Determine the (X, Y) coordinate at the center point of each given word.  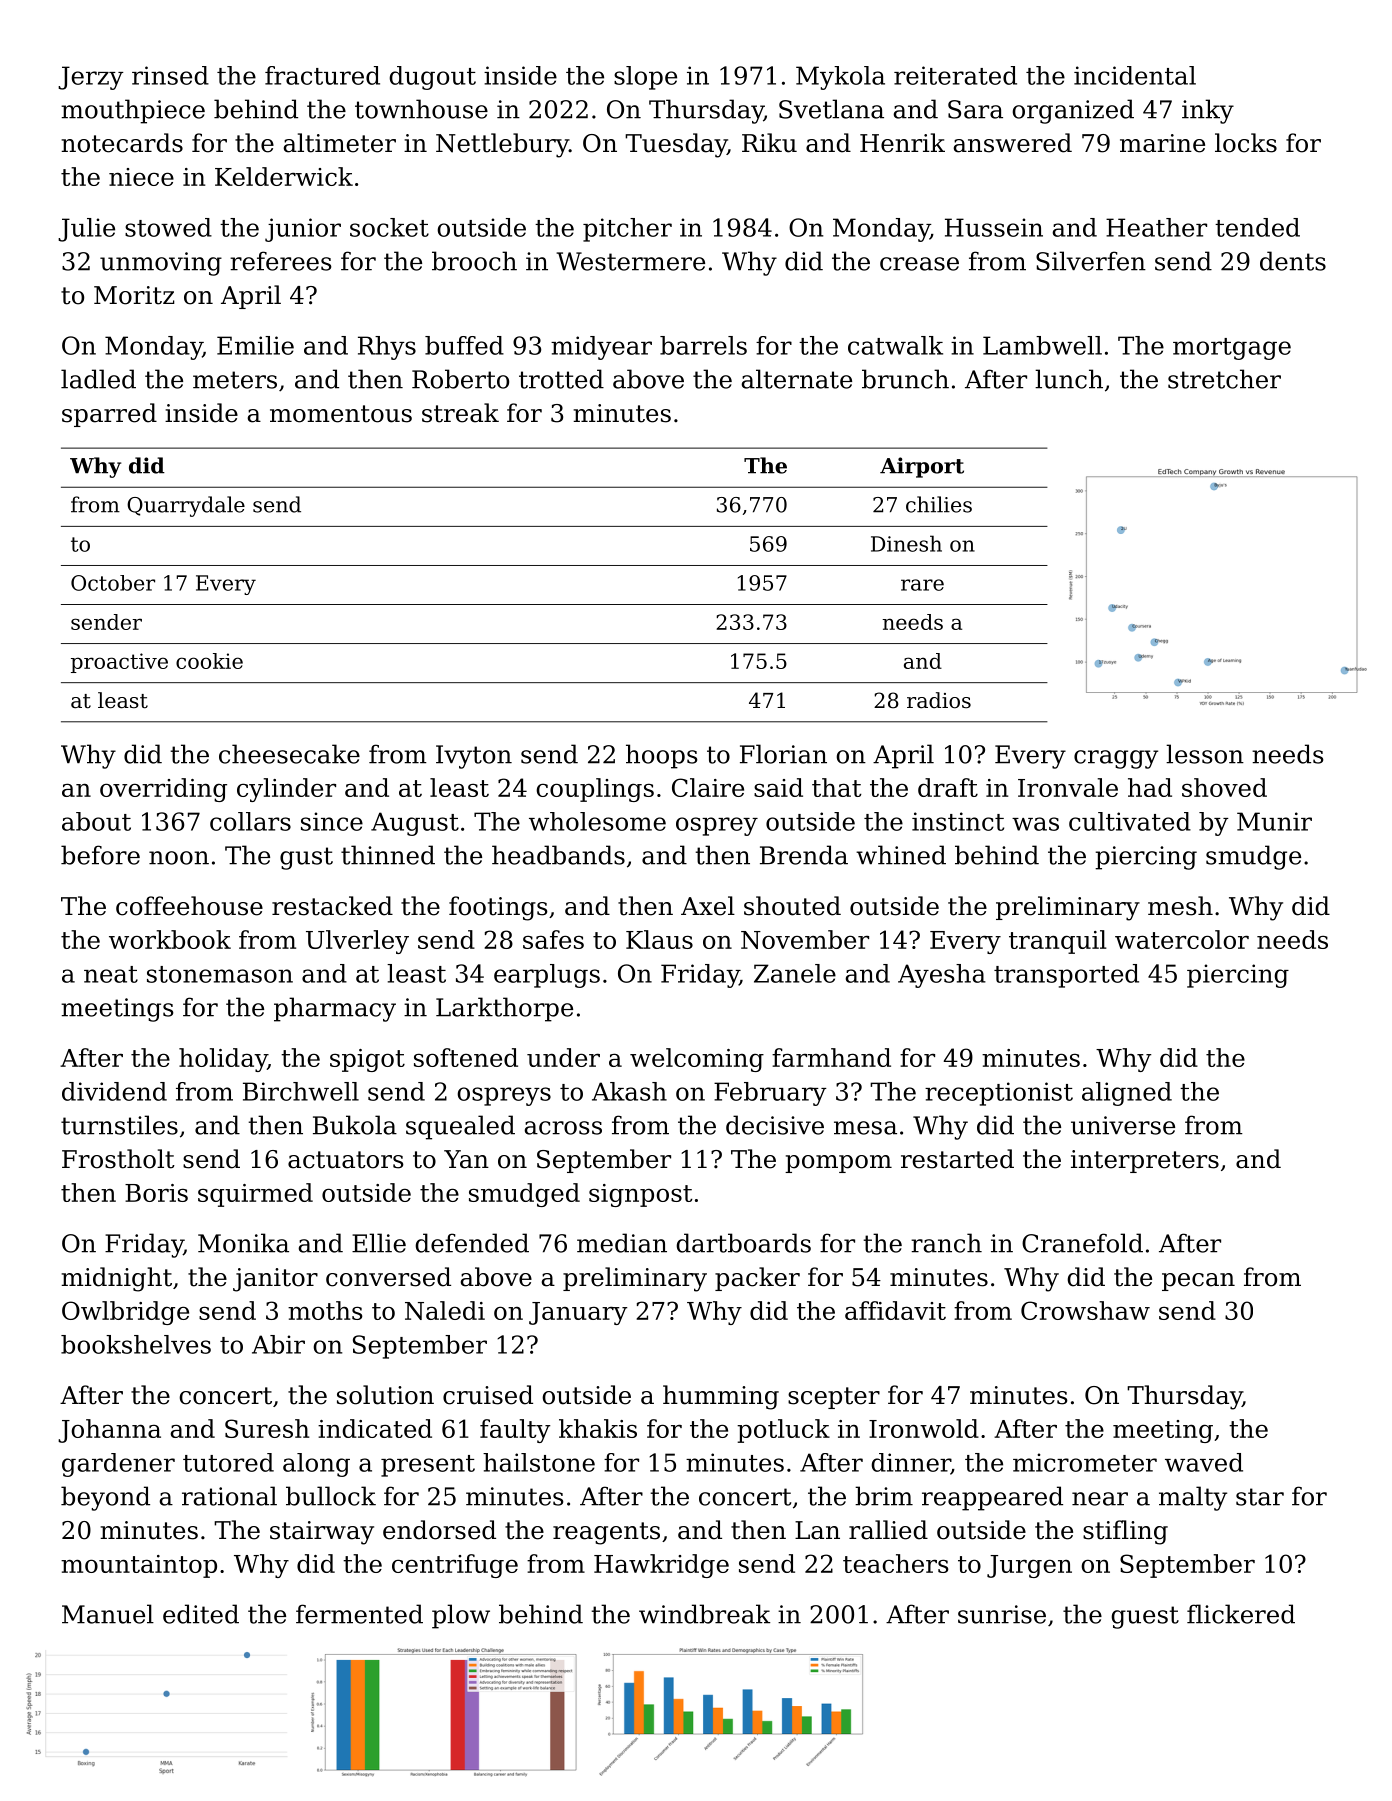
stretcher (1224, 379)
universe (1123, 1125)
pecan (1198, 1282)
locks (1246, 143)
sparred (109, 415)
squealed (460, 1127)
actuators (346, 1160)
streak (460, 413)
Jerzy (91, 78)
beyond (105, 1498)
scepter (834, 1398)
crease (919, 264)
